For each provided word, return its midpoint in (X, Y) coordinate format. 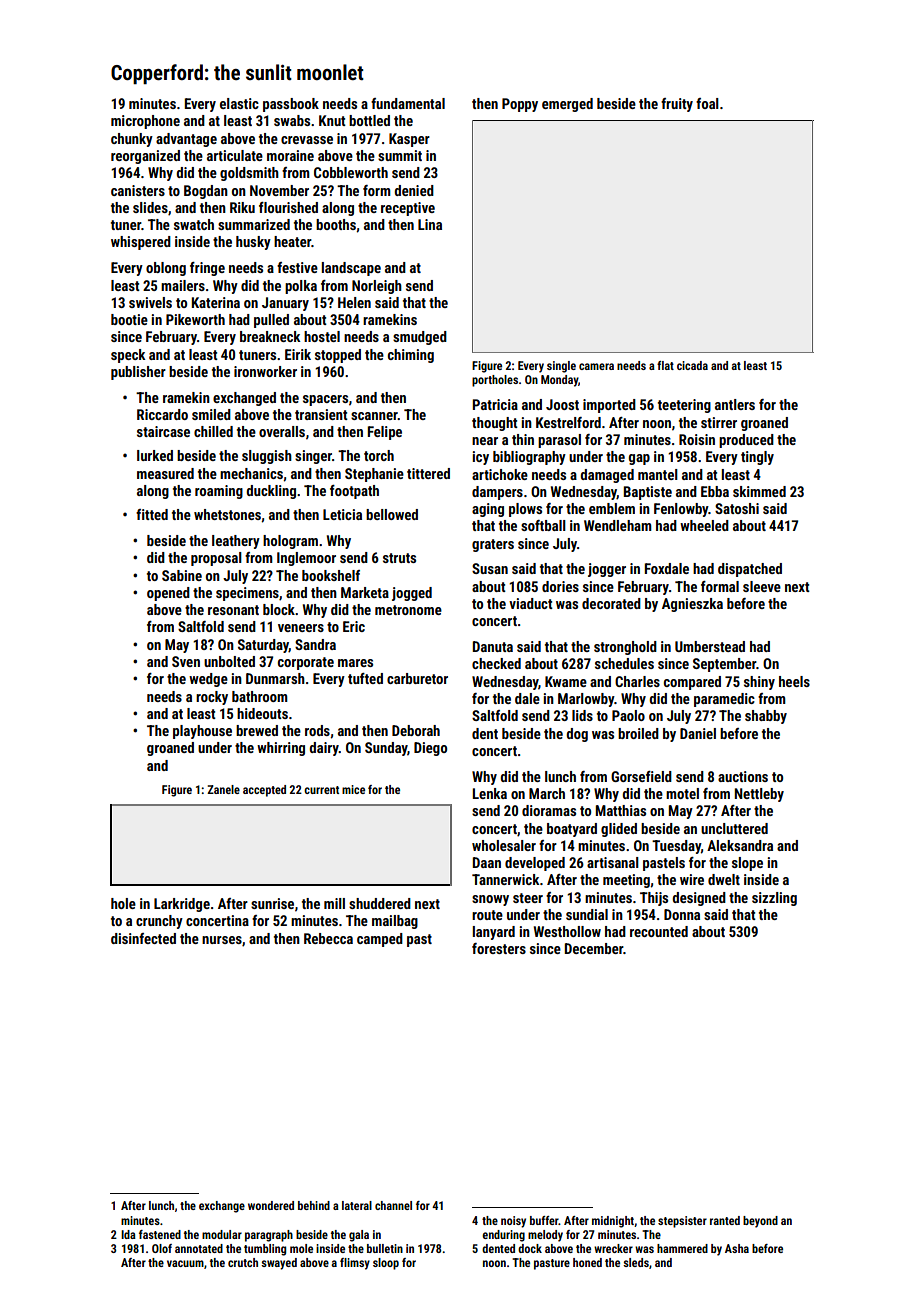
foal (707, 103)
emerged (567, 105)
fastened (160, 1234)
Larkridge (182, 905)
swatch (194, 224)
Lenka (490, 793)
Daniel (698, 733)
